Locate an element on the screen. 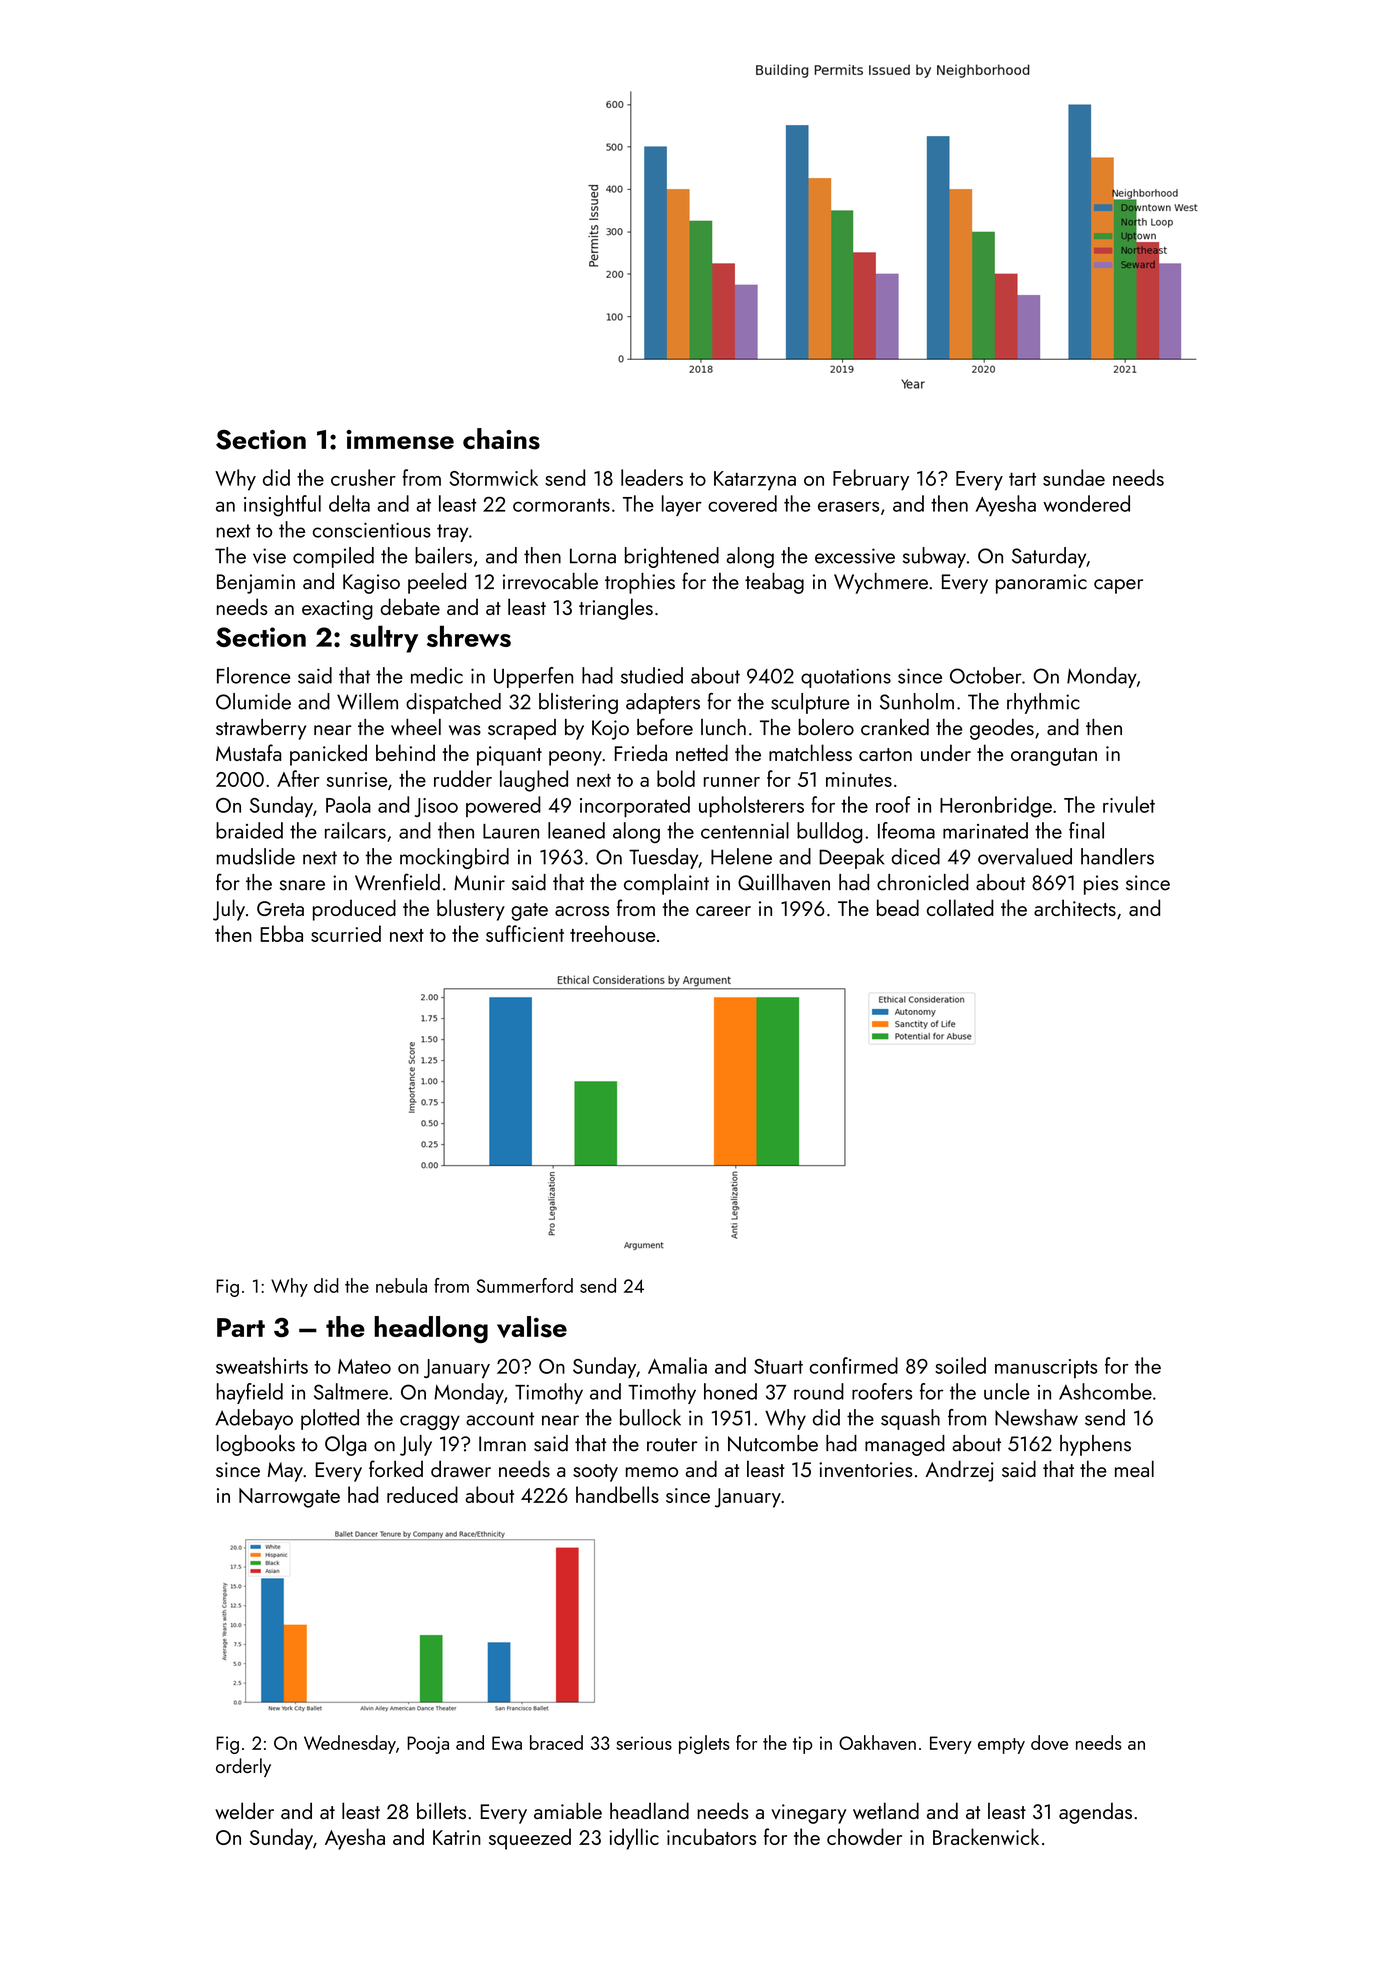  rivulet is located at coordinates (1129, 804).
